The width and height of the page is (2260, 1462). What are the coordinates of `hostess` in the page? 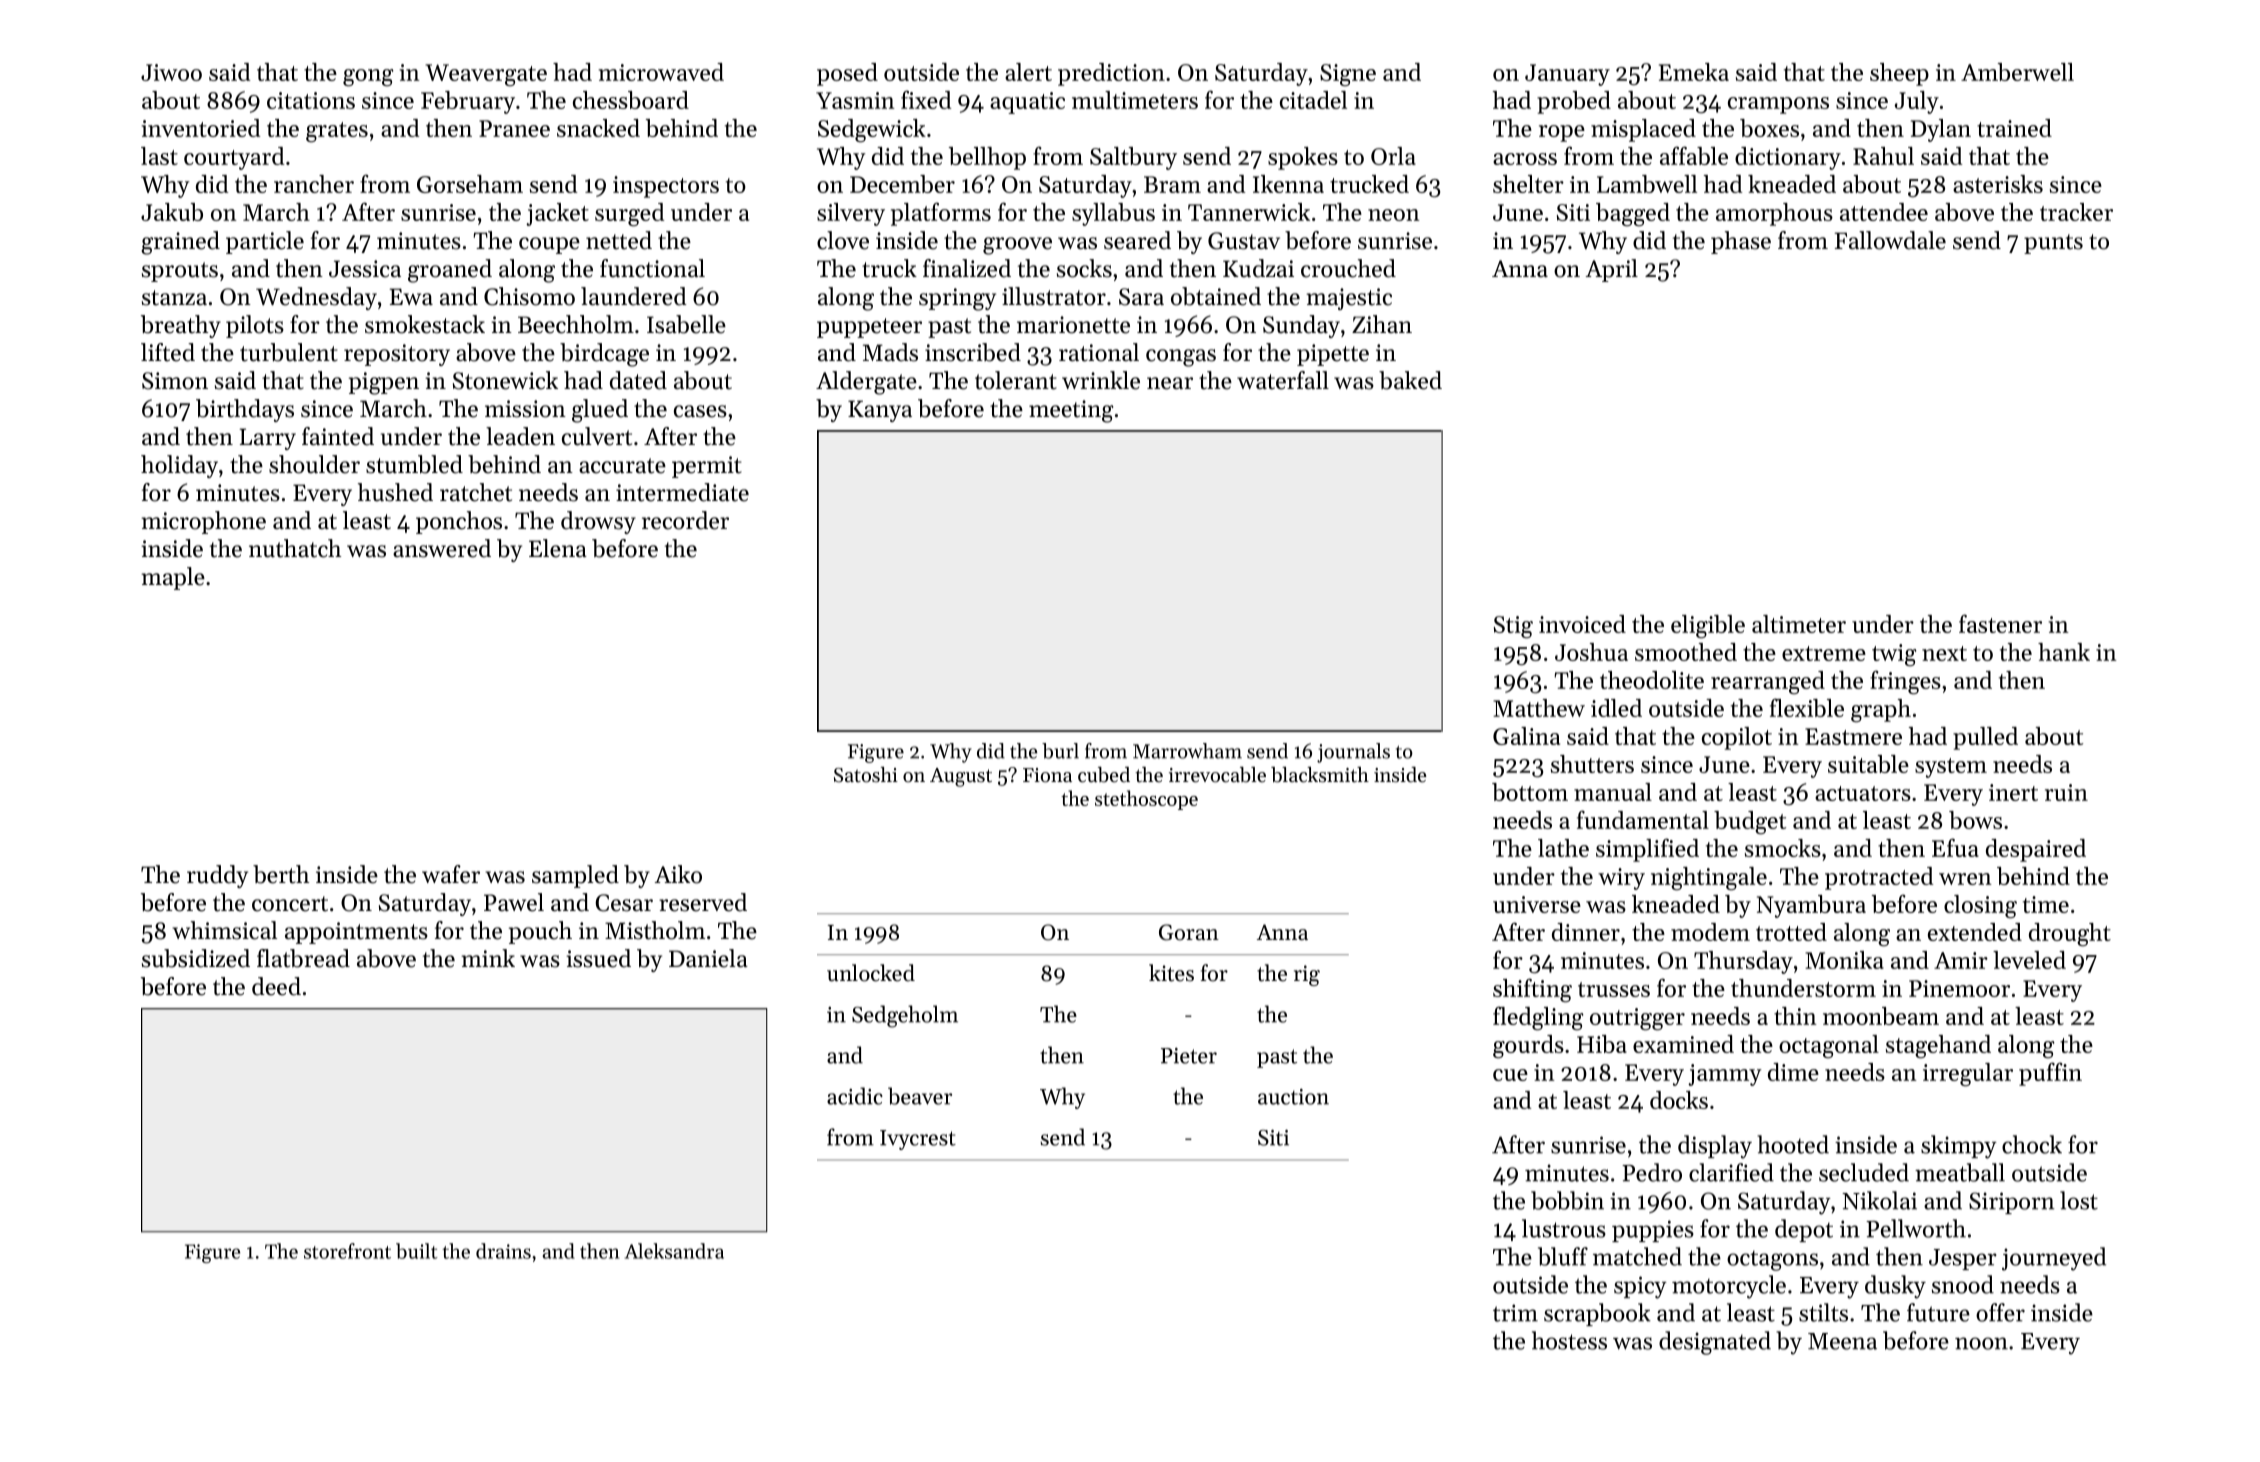 It's located at (1569, 1340).
